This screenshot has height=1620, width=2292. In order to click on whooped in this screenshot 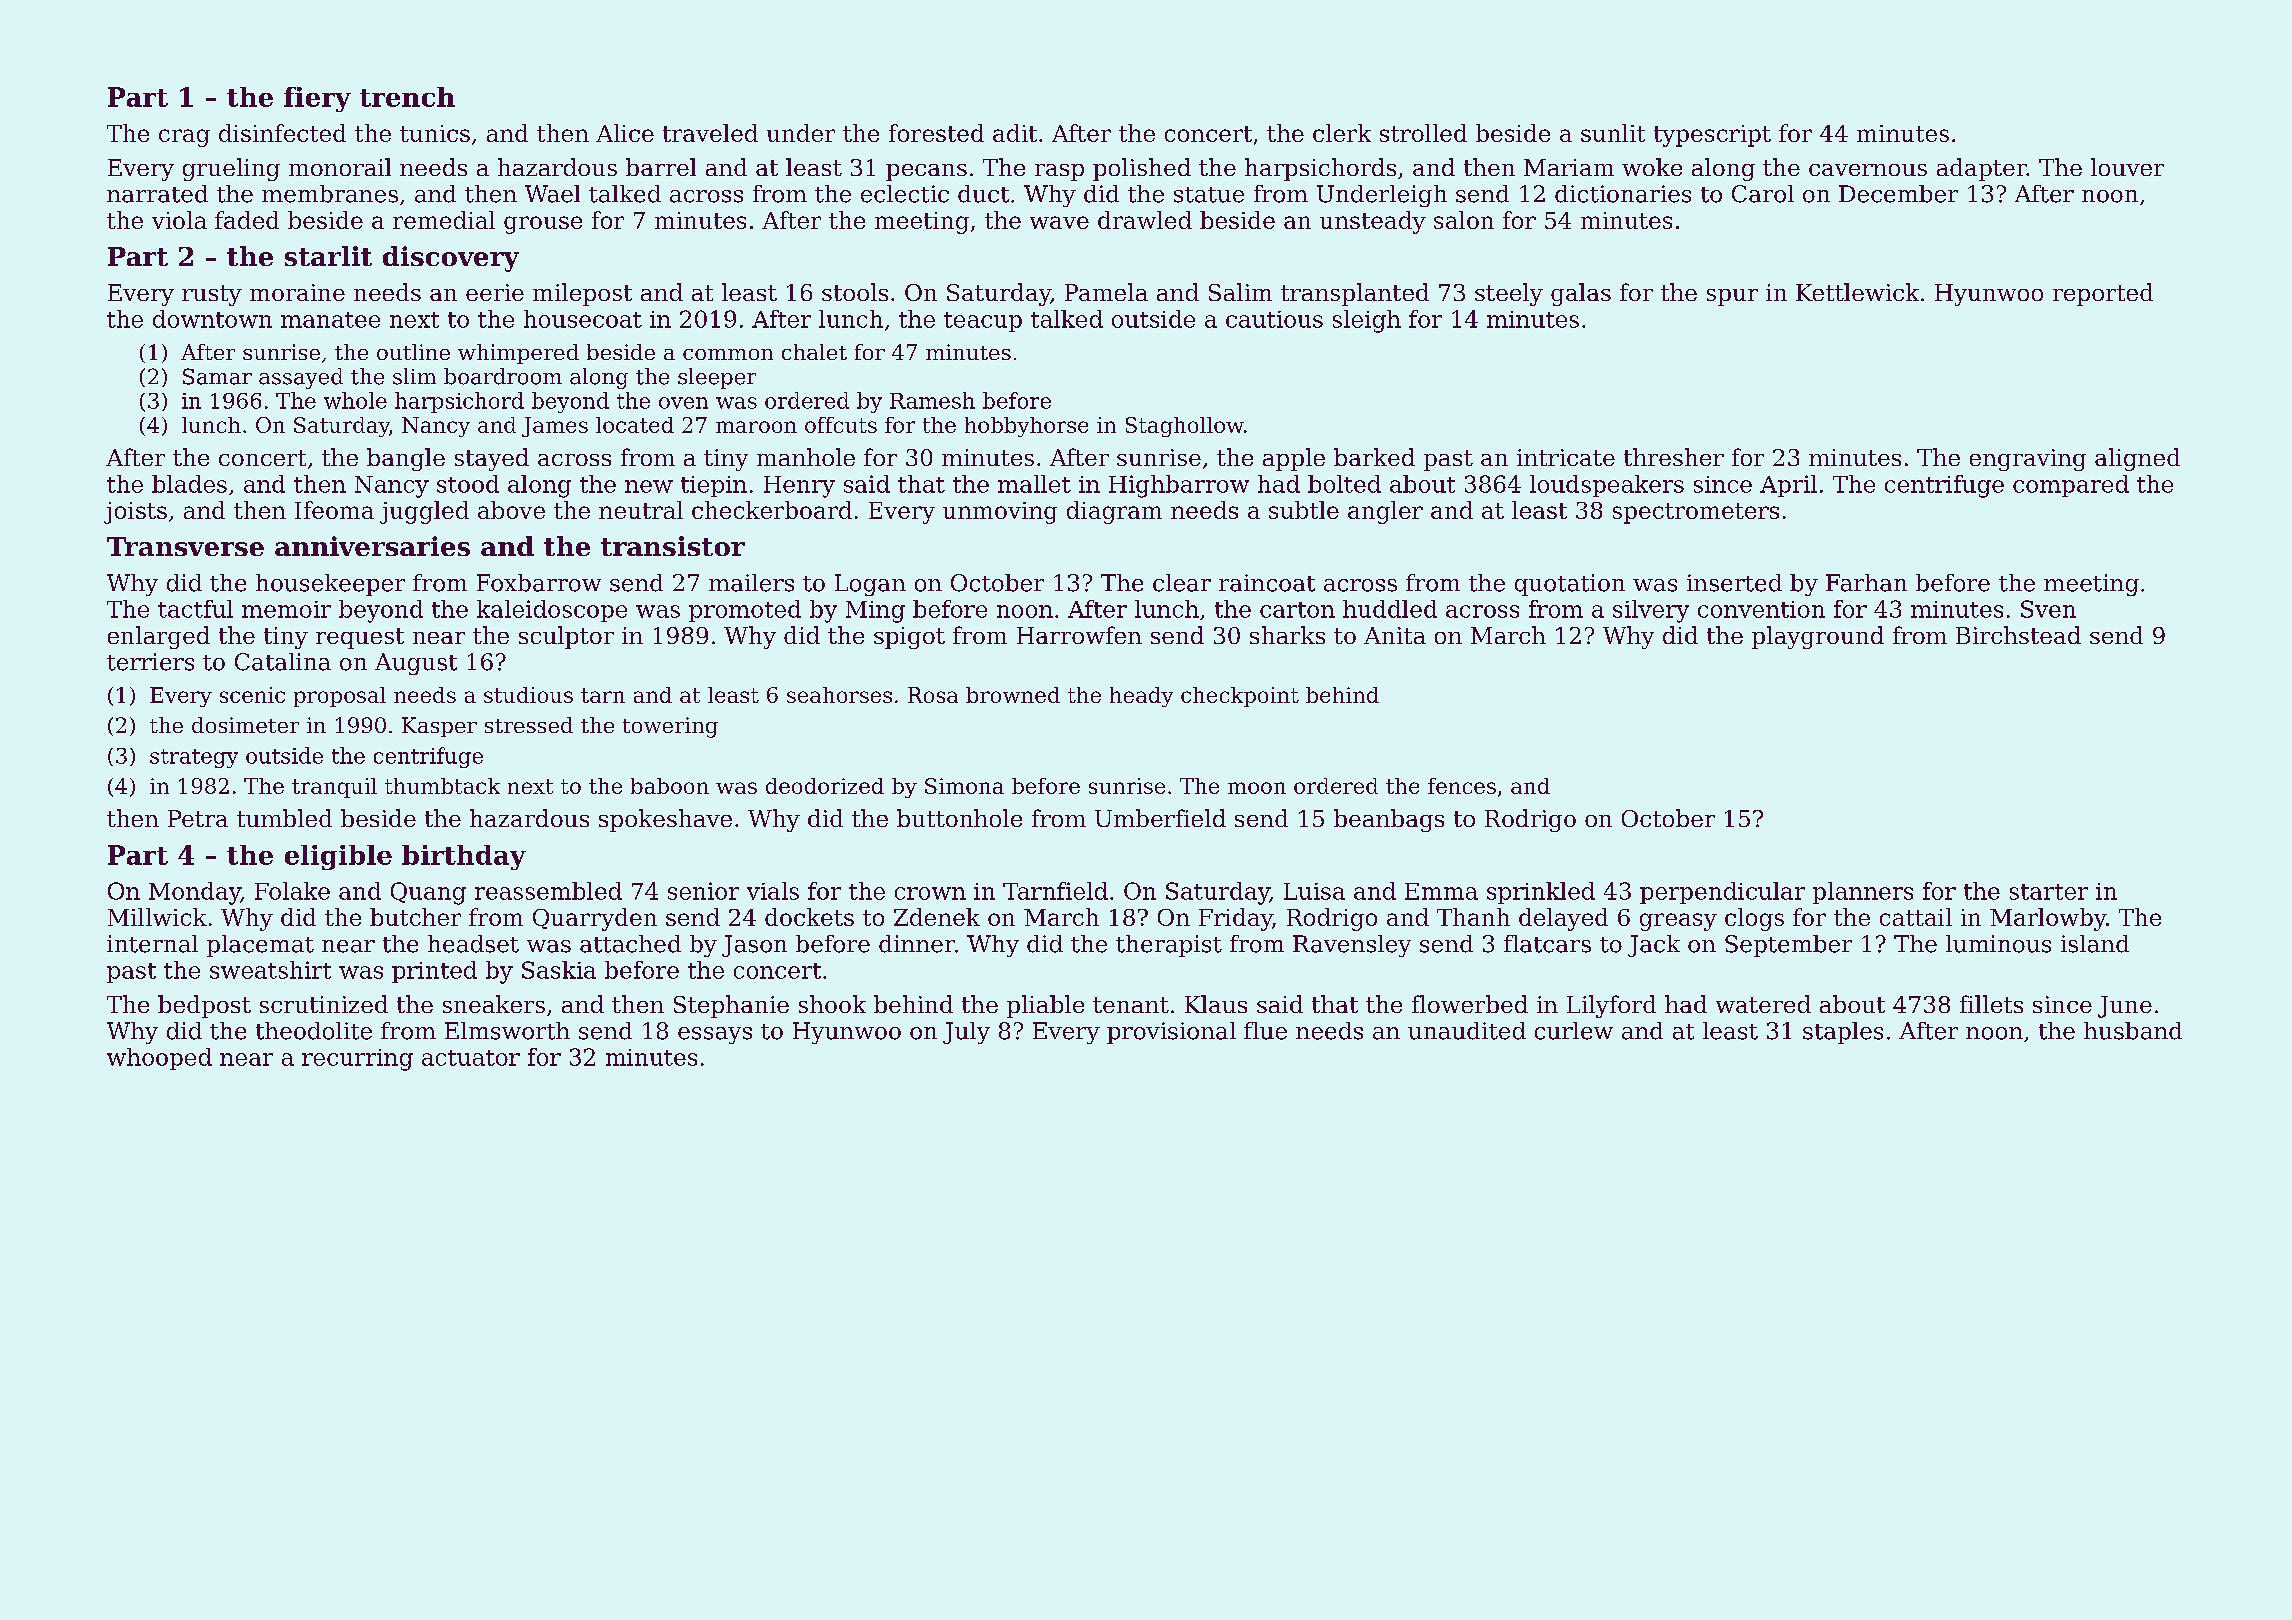, I will do `click(159, 1059)`.
